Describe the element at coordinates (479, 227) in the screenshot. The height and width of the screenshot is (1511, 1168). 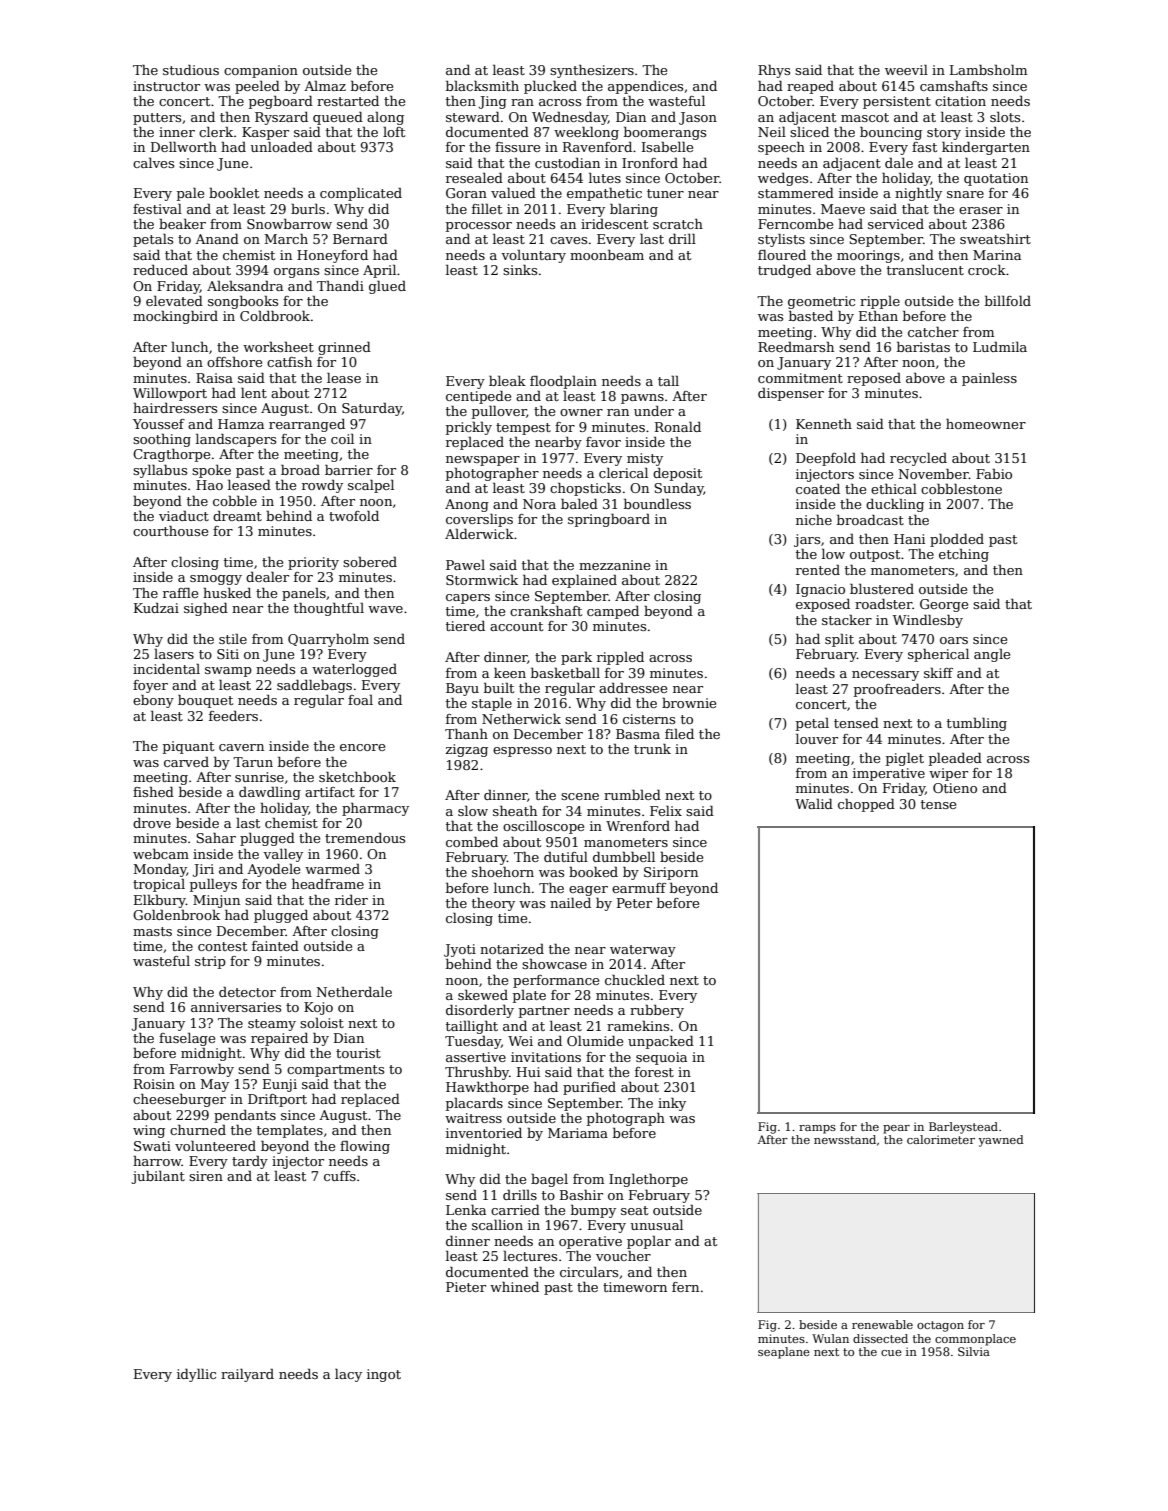
I see `processor` at that location.
